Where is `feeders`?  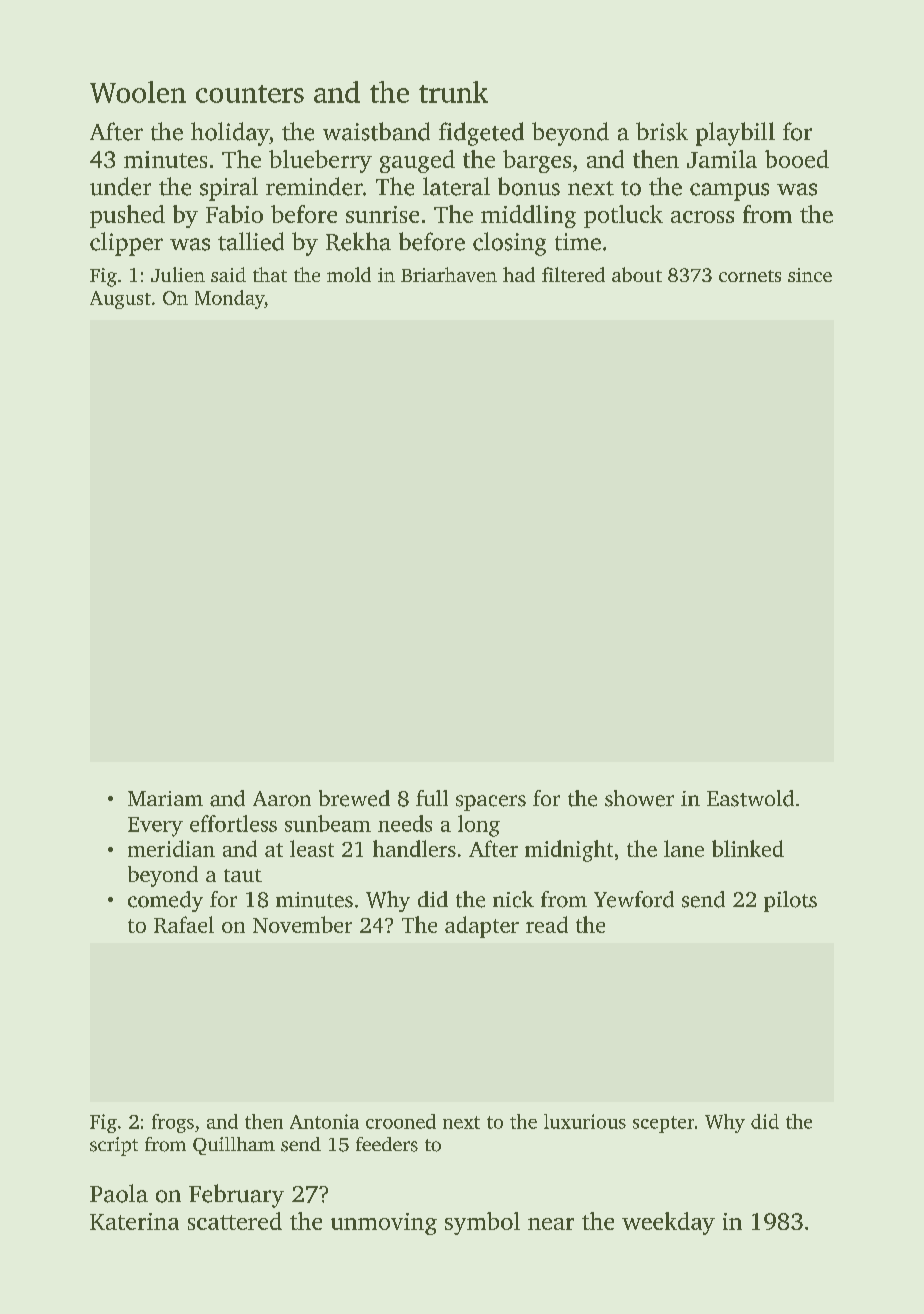 feeders is located at coordinates (387, 1144).
